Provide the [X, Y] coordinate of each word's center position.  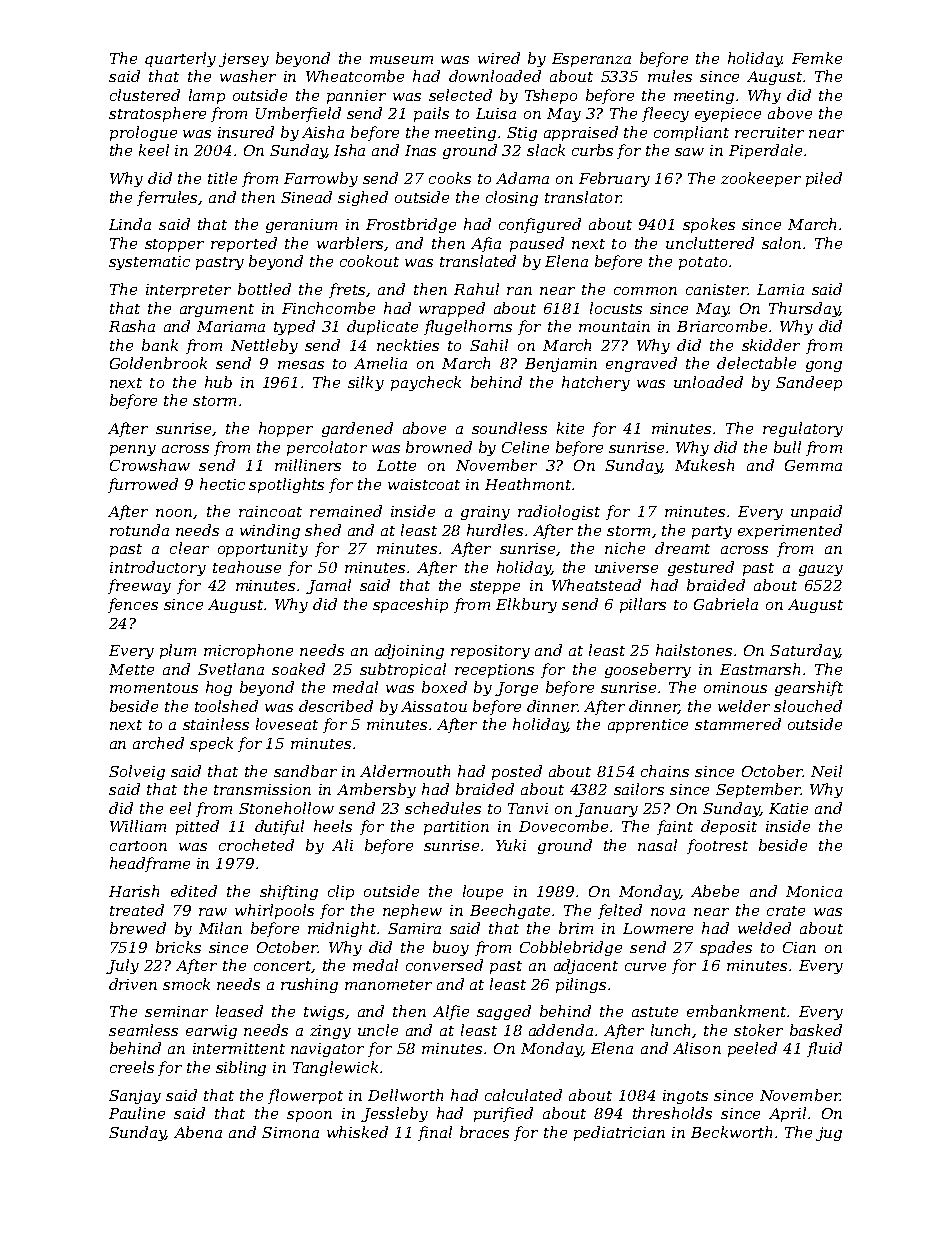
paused [537, 244]
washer [248, 76]
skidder [771, 345]
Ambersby [376, 790]
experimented [790, 531]
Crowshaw [150, 465]
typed [294, 327]
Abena [198, 1132]
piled [824, 179]
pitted [197, 827]
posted [517, 772]
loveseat [287, 724]
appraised [581, 133]
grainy [485, 513]
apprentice [648, 726]
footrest [717, 846]
